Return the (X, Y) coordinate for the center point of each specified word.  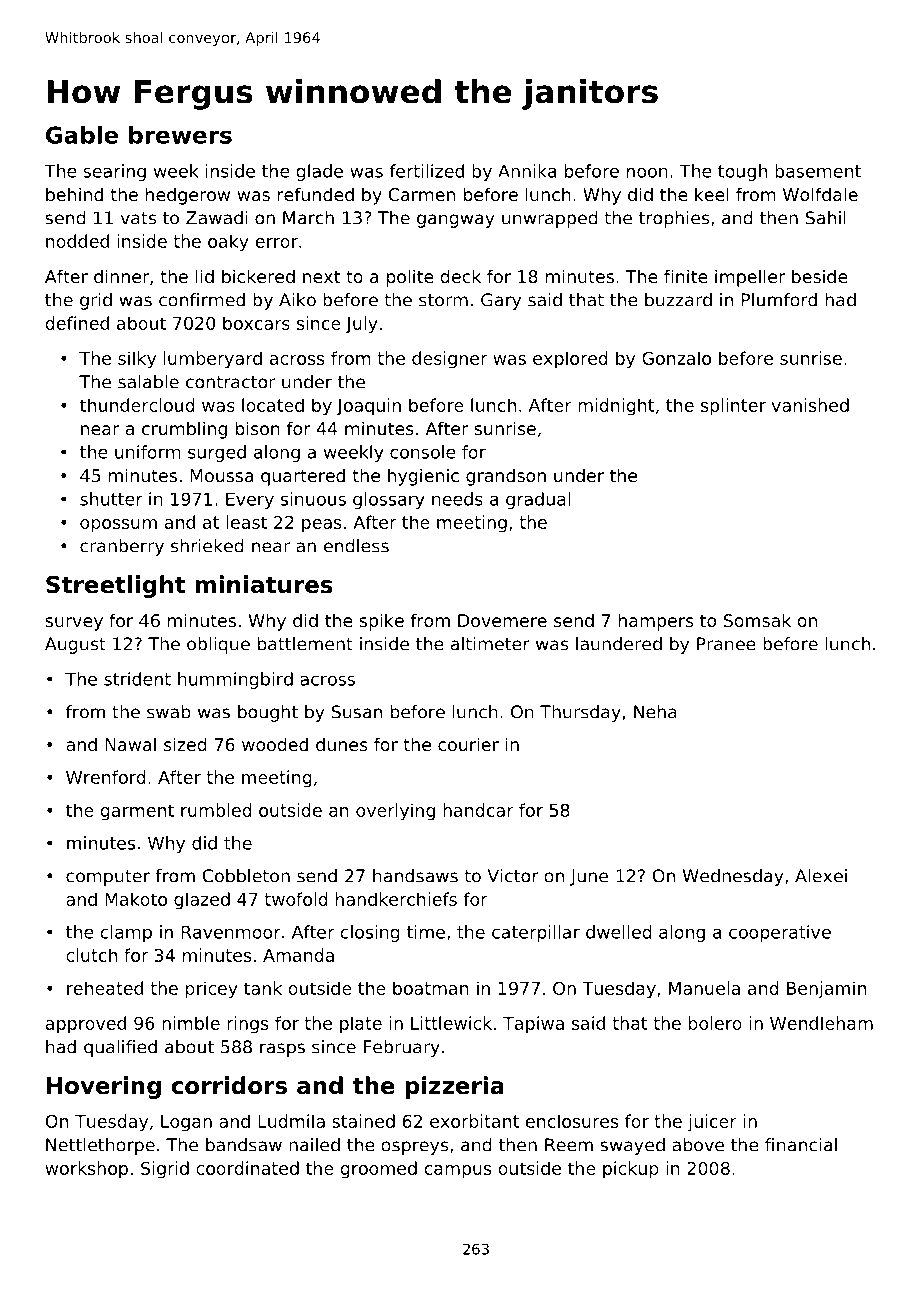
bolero (715, 1023)
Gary (501, 301)
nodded (77, 241)
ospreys (414, 1148)
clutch (91, 955)
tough (742, 172)
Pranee (726, 644)
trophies (674, 219)
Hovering (104, 1087)
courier (468, 744)
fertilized (426, 171)
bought (268, 713)
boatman (431, 988)
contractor (230, 382)
